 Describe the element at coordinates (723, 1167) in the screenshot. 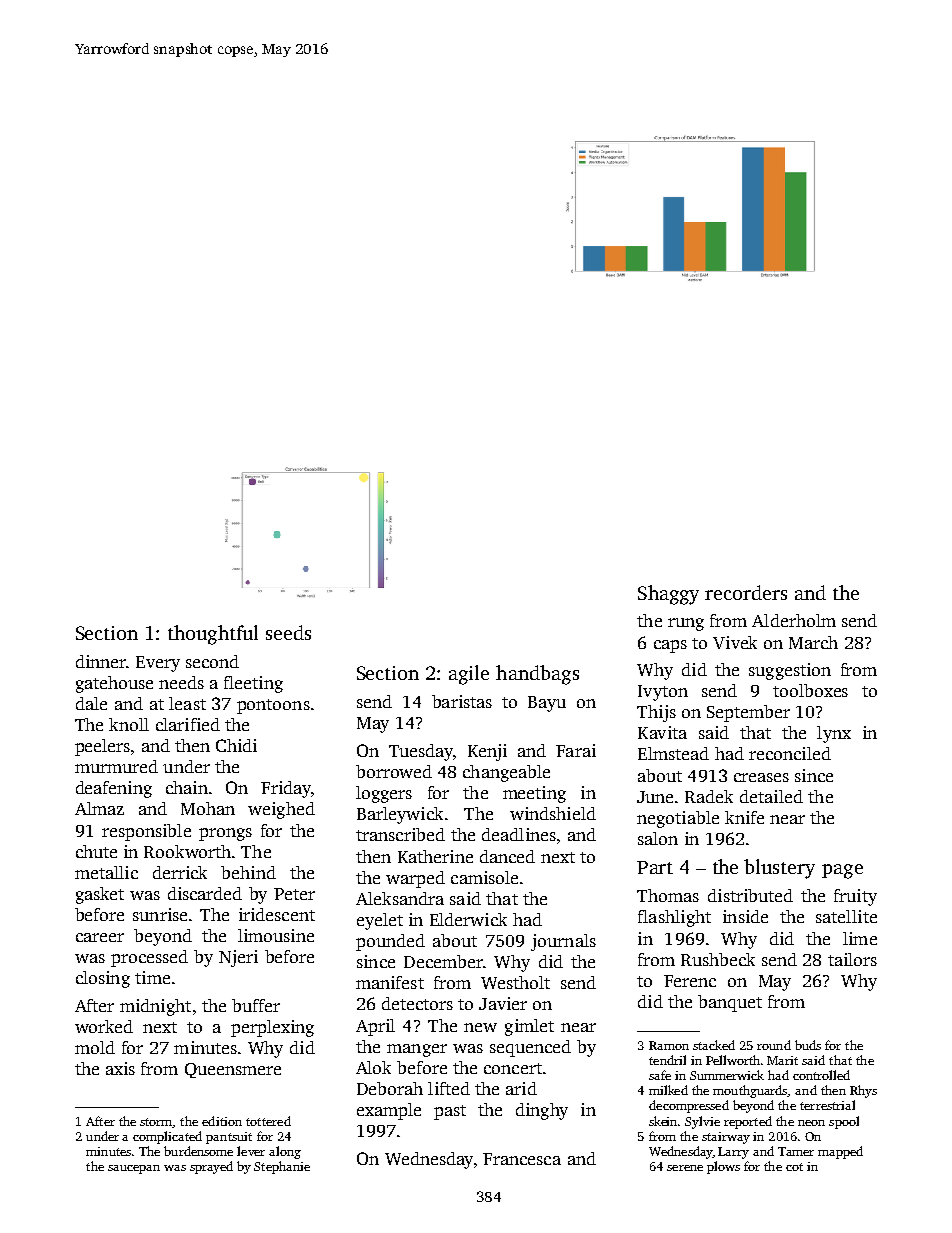

I see `plows` at that location.
